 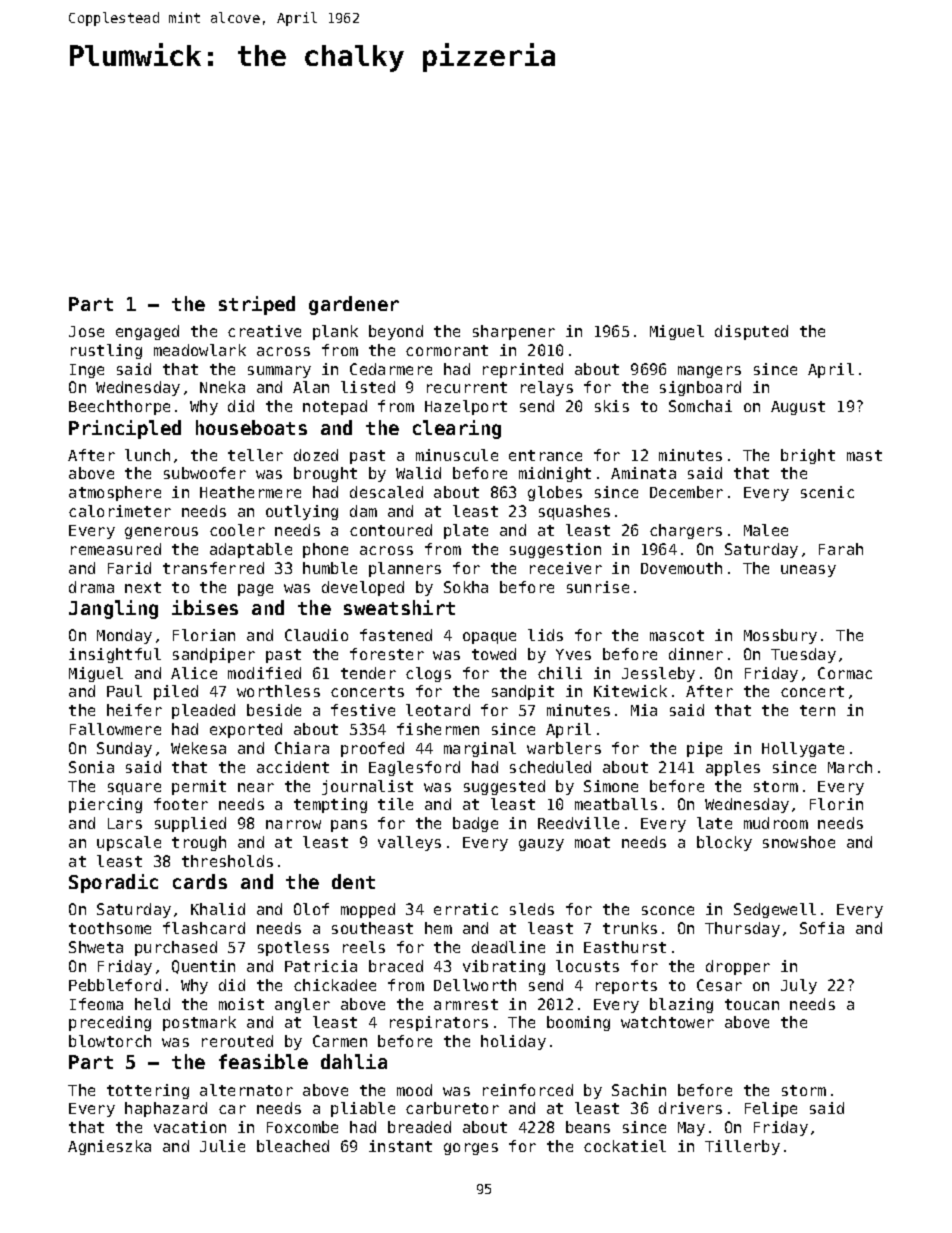 What do you see at coordinates (532, 909) in the document?
I see `sleds` at bounding box center [532, 909].
